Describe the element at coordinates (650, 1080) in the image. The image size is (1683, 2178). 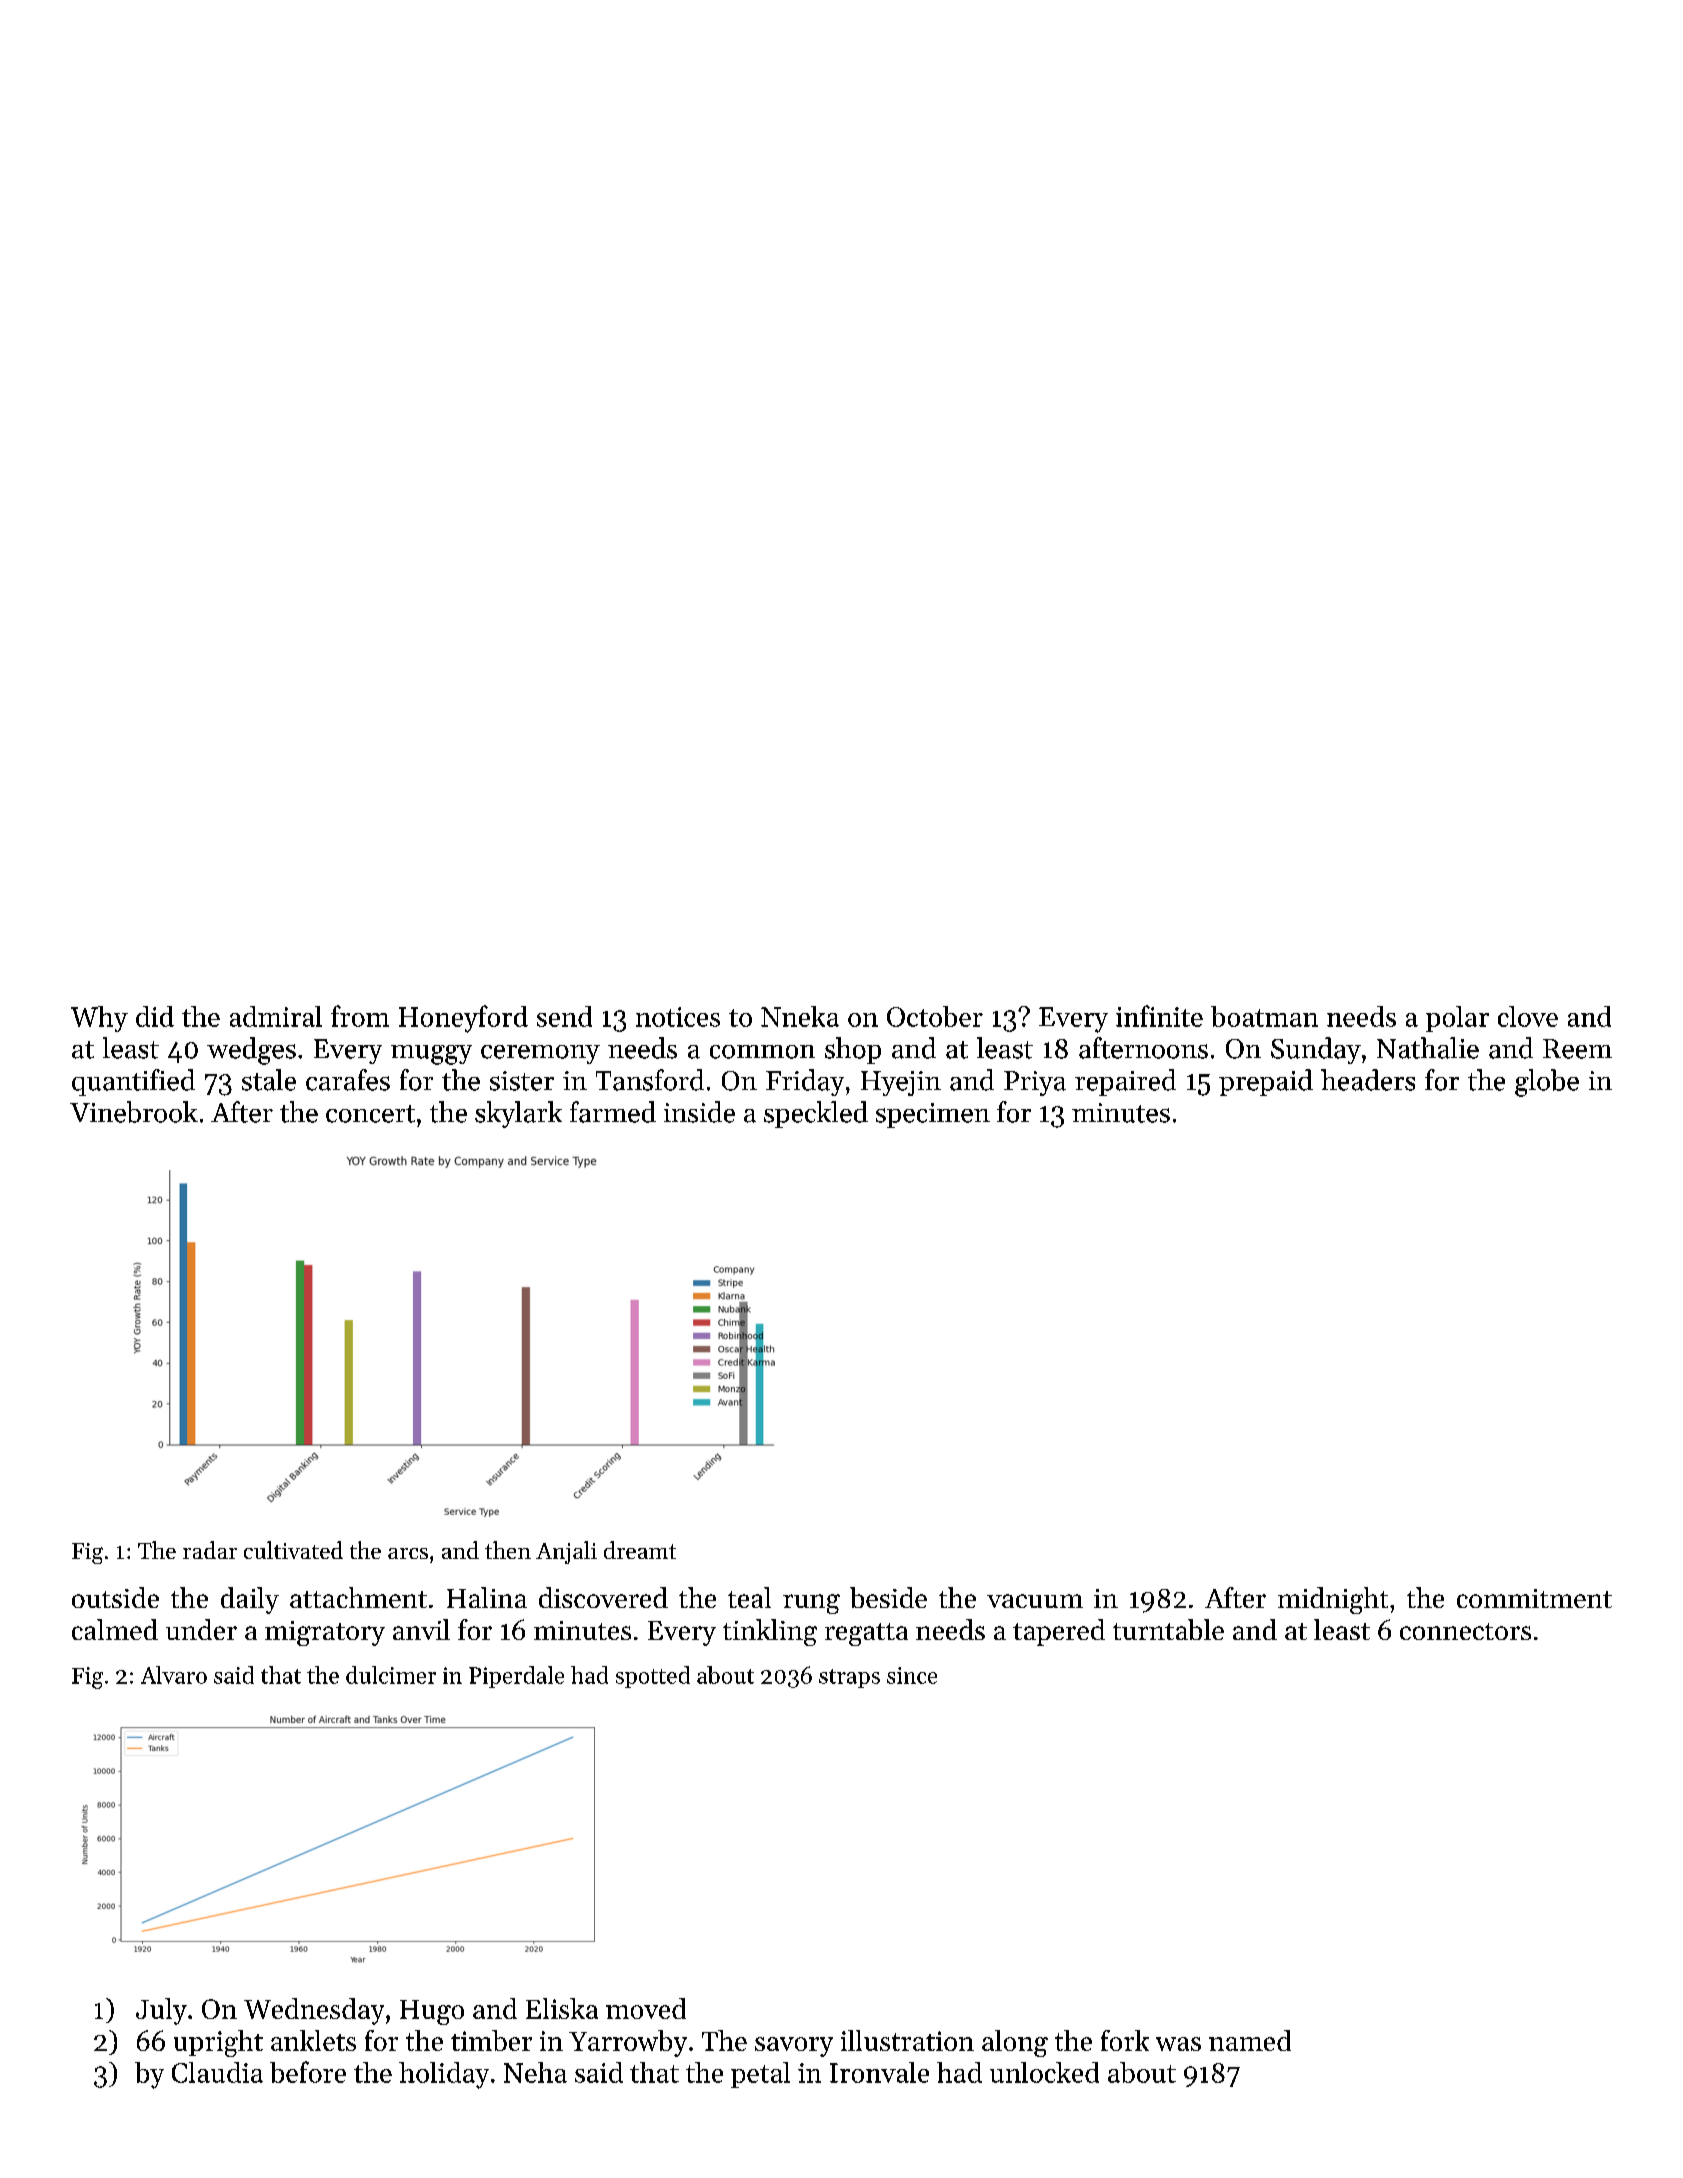
I see `Tansford` at that location.
